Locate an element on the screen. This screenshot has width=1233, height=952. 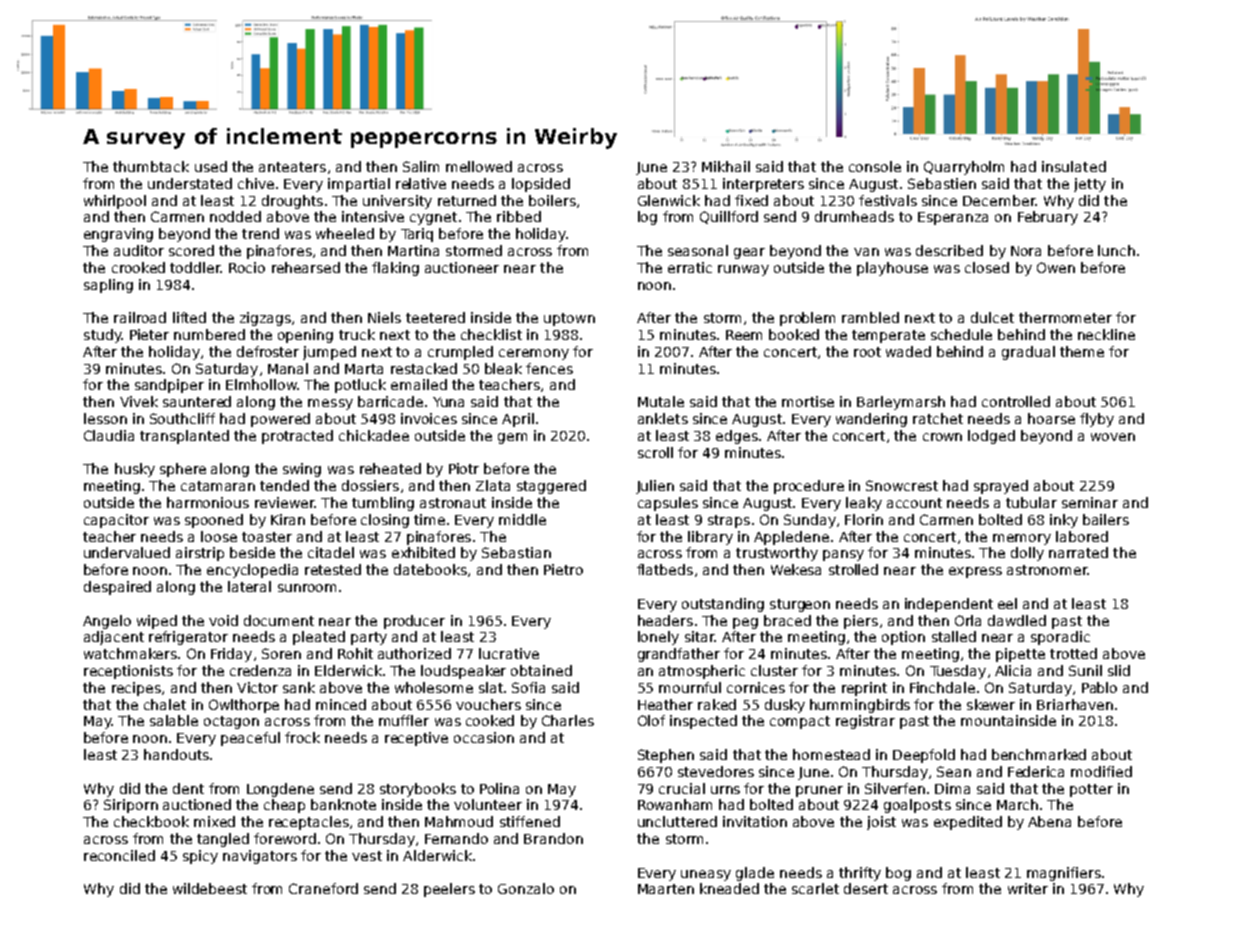
anteaters is located at coordinates (292, 167).
